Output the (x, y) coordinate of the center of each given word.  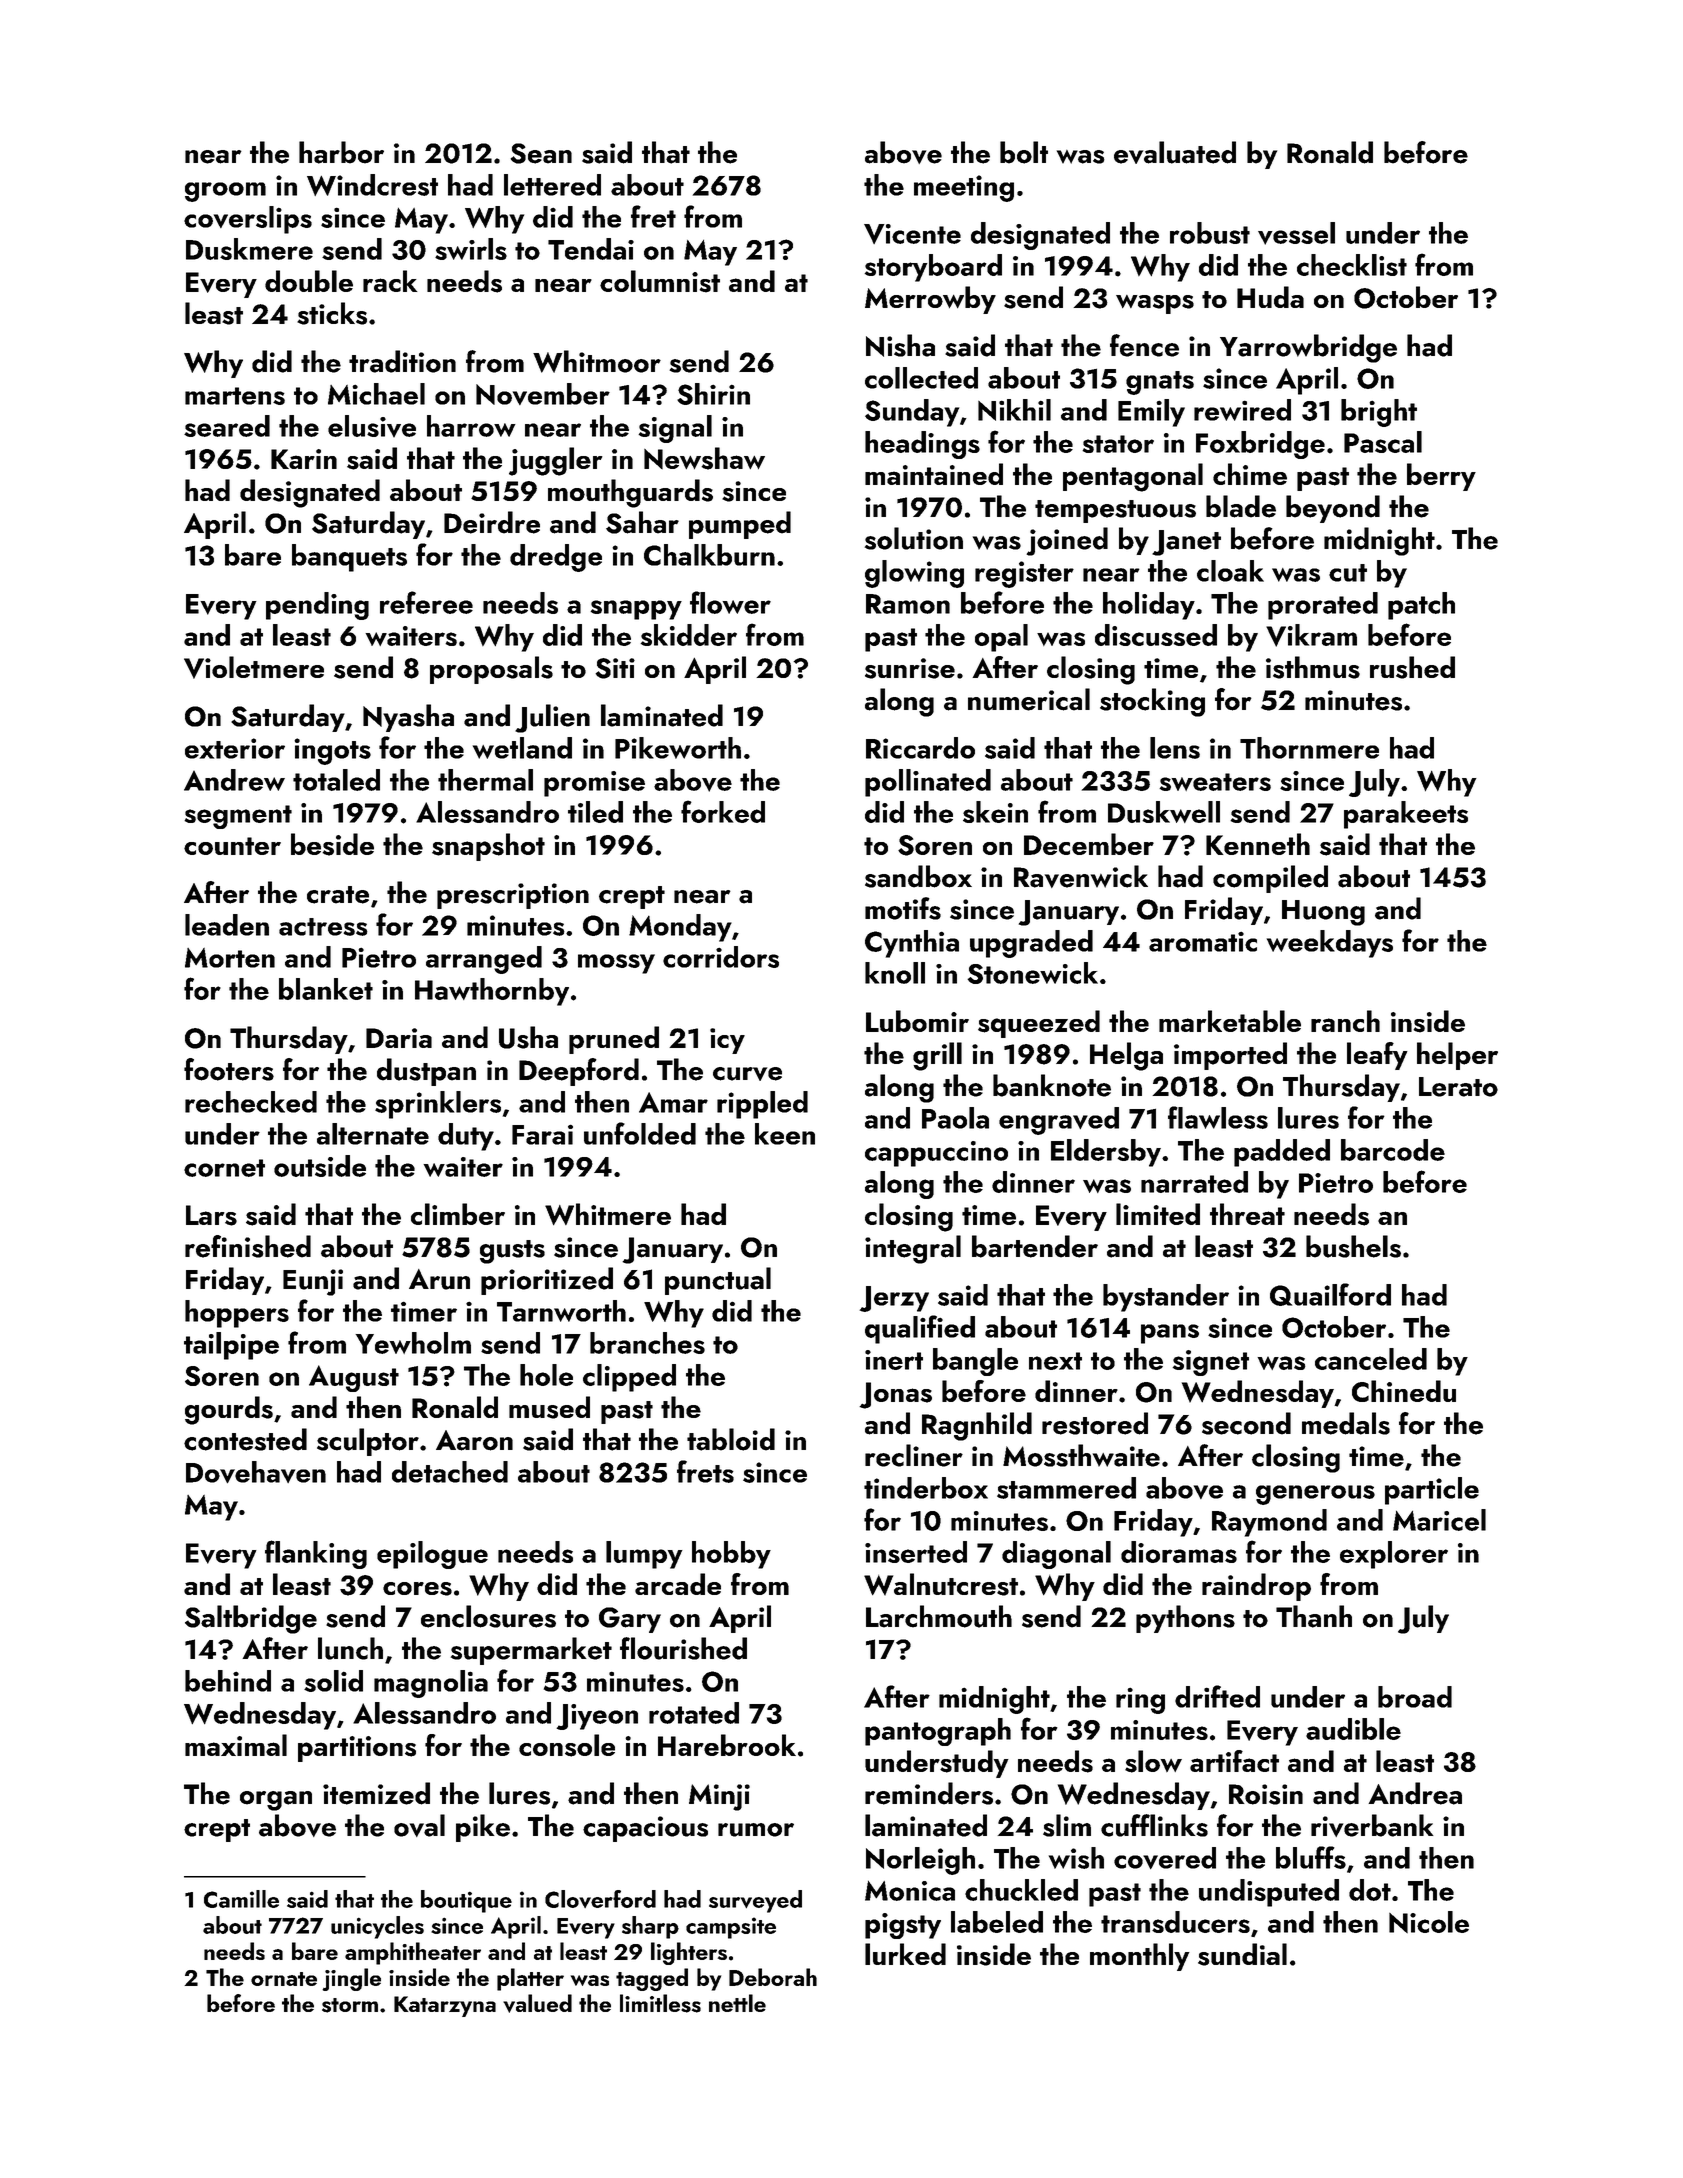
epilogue (432, 1555)
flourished (683, 1648)
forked (723, 811)
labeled (997, 1922)
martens (235, 396)
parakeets (1406, 815)
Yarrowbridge (1308, 348)
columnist (660, 281)
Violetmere (254, 667)
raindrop (1256, 1587)
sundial (1242, 1954)
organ (276, 1801)
